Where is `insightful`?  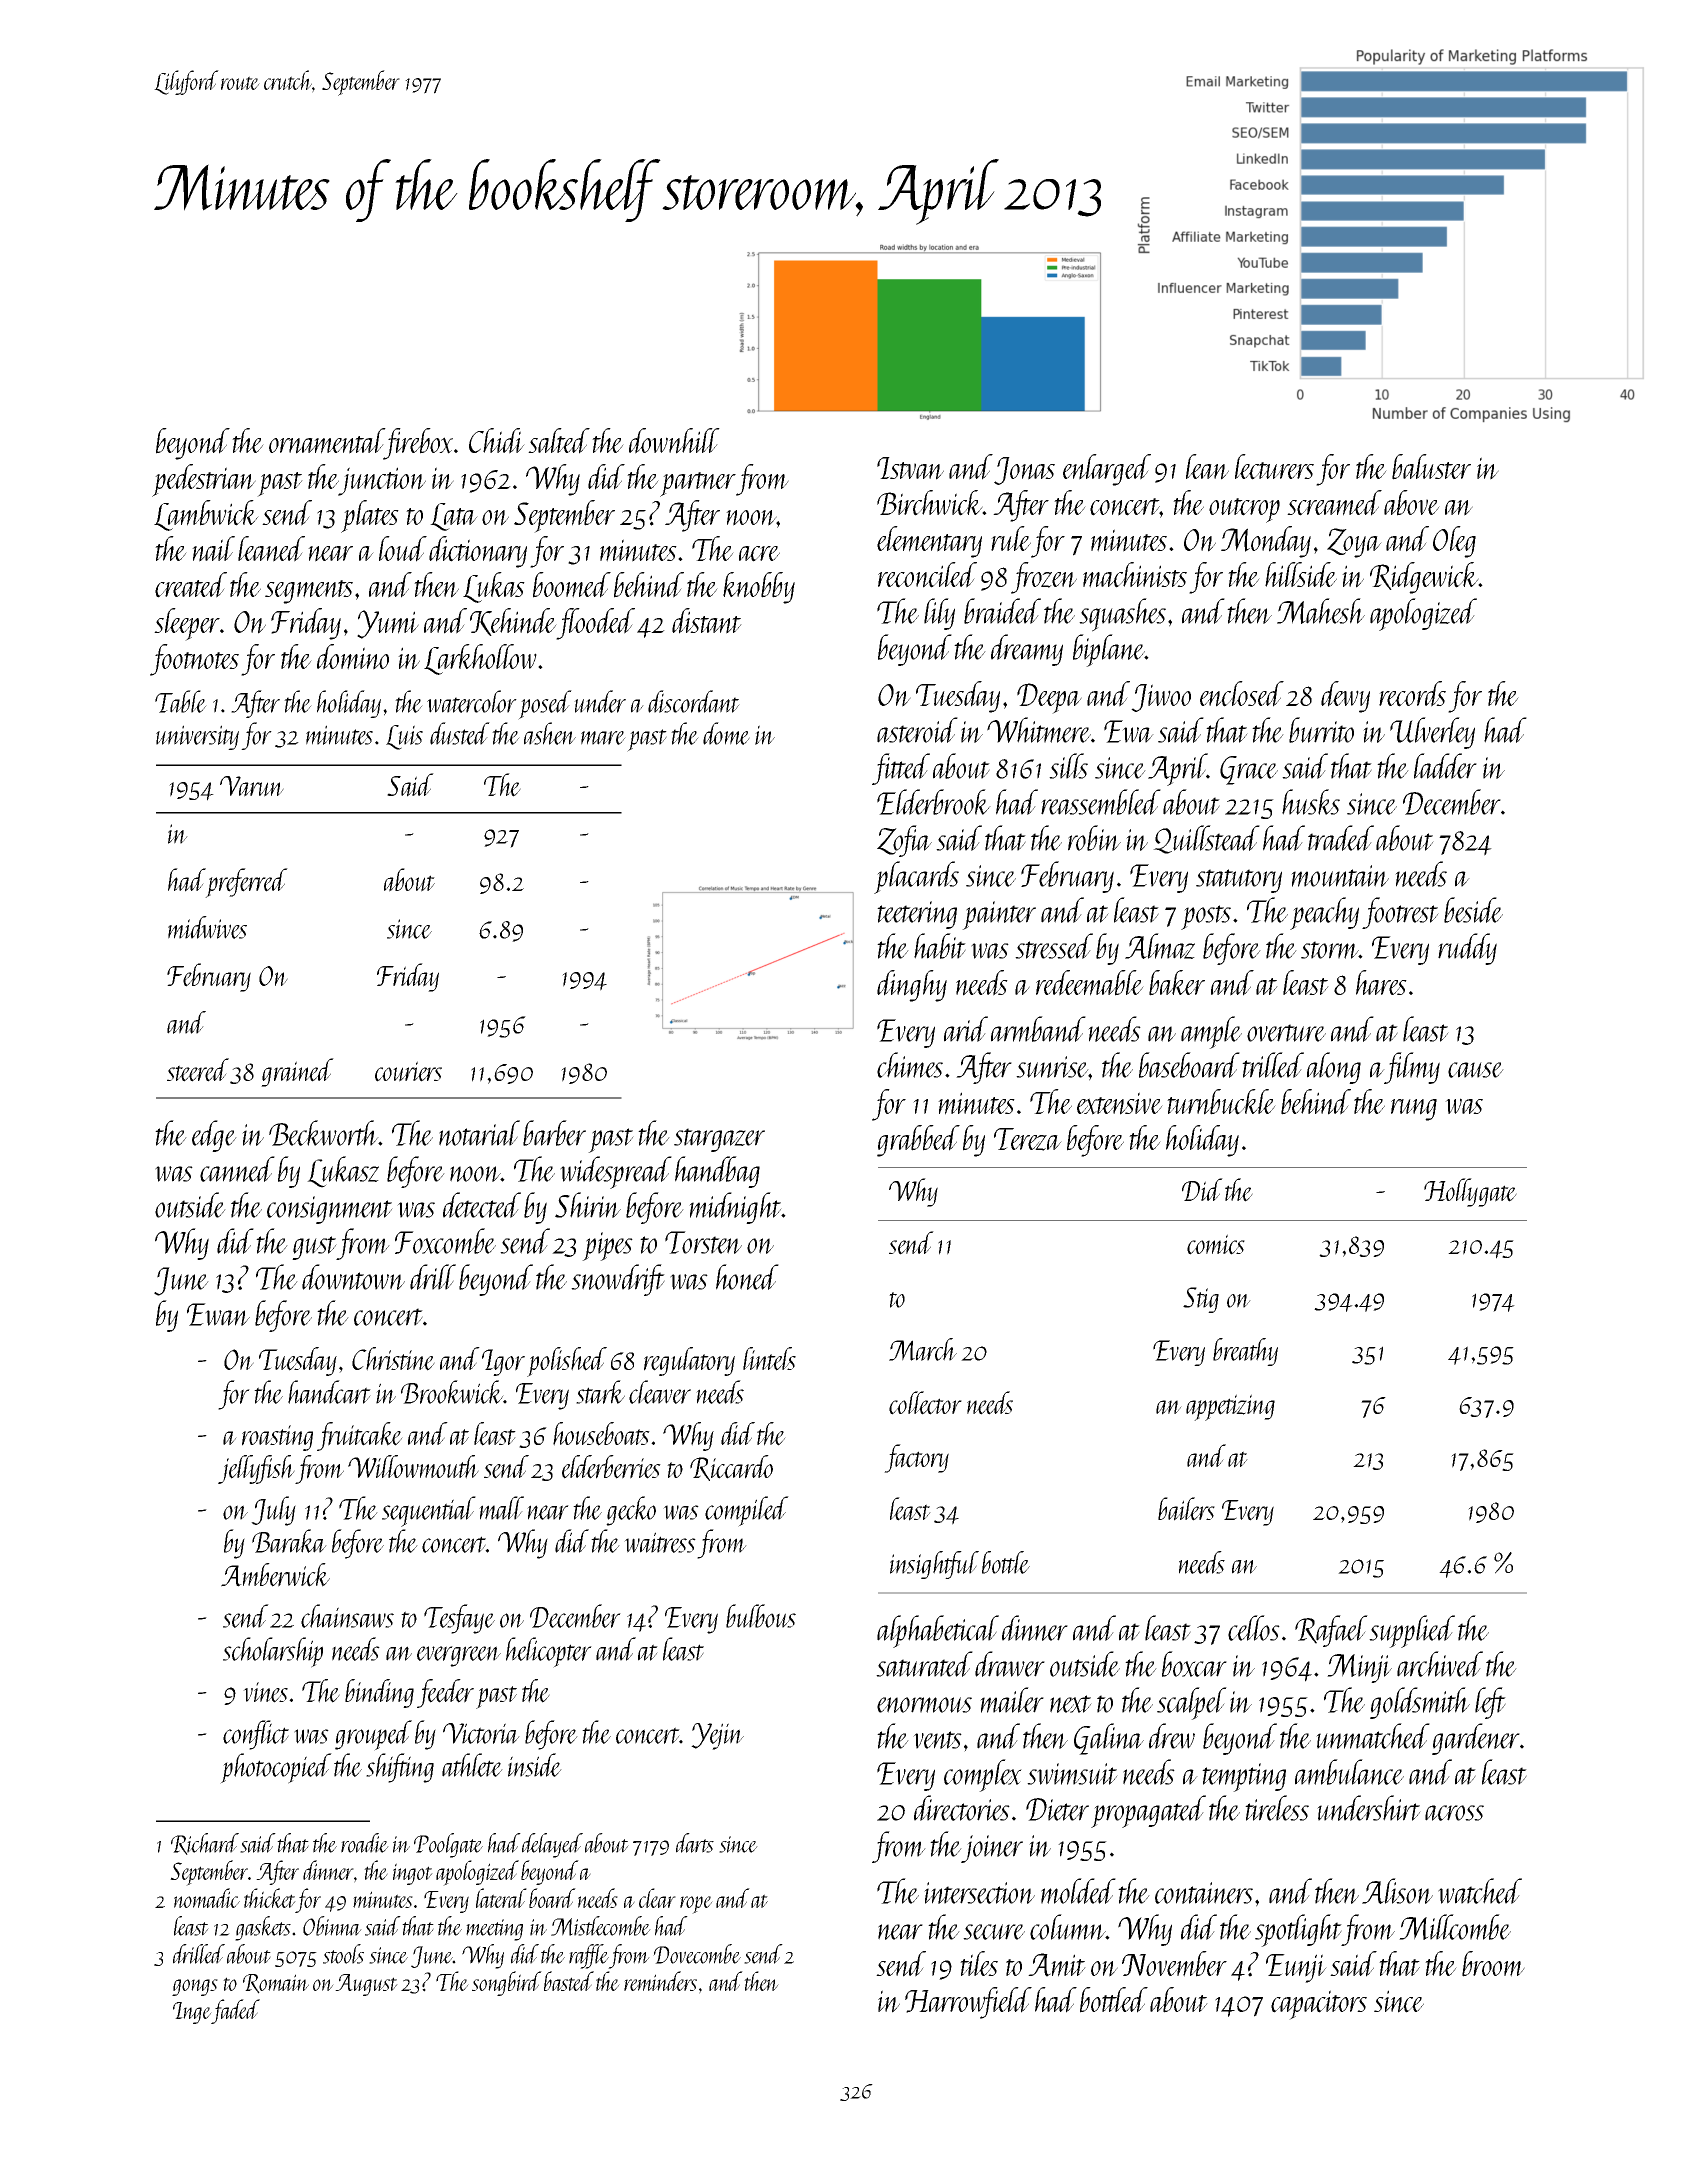 insightful is located at coordinates (934, 1565).
